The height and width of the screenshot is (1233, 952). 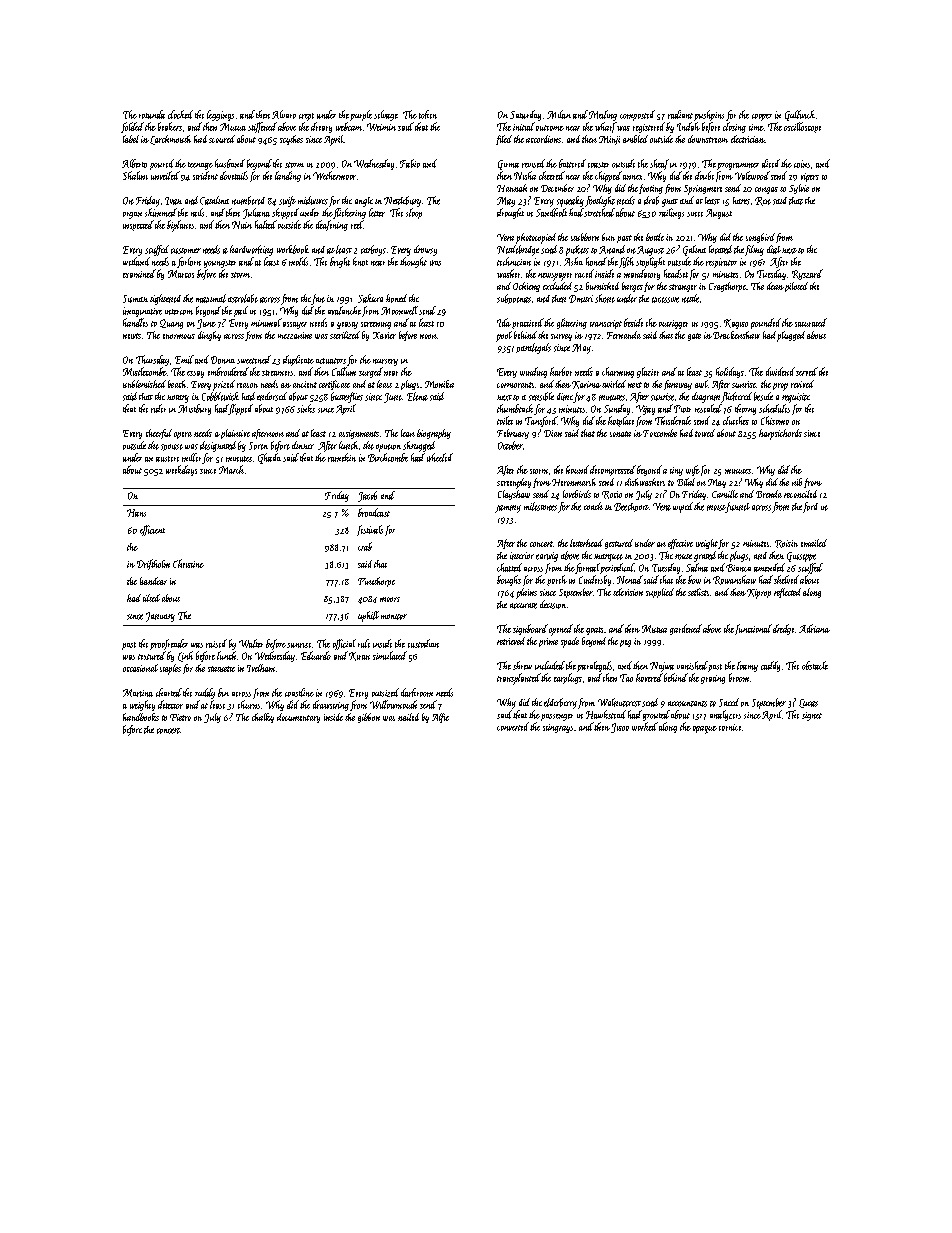 I want to click on chalky, so click(x=263, y=718).
